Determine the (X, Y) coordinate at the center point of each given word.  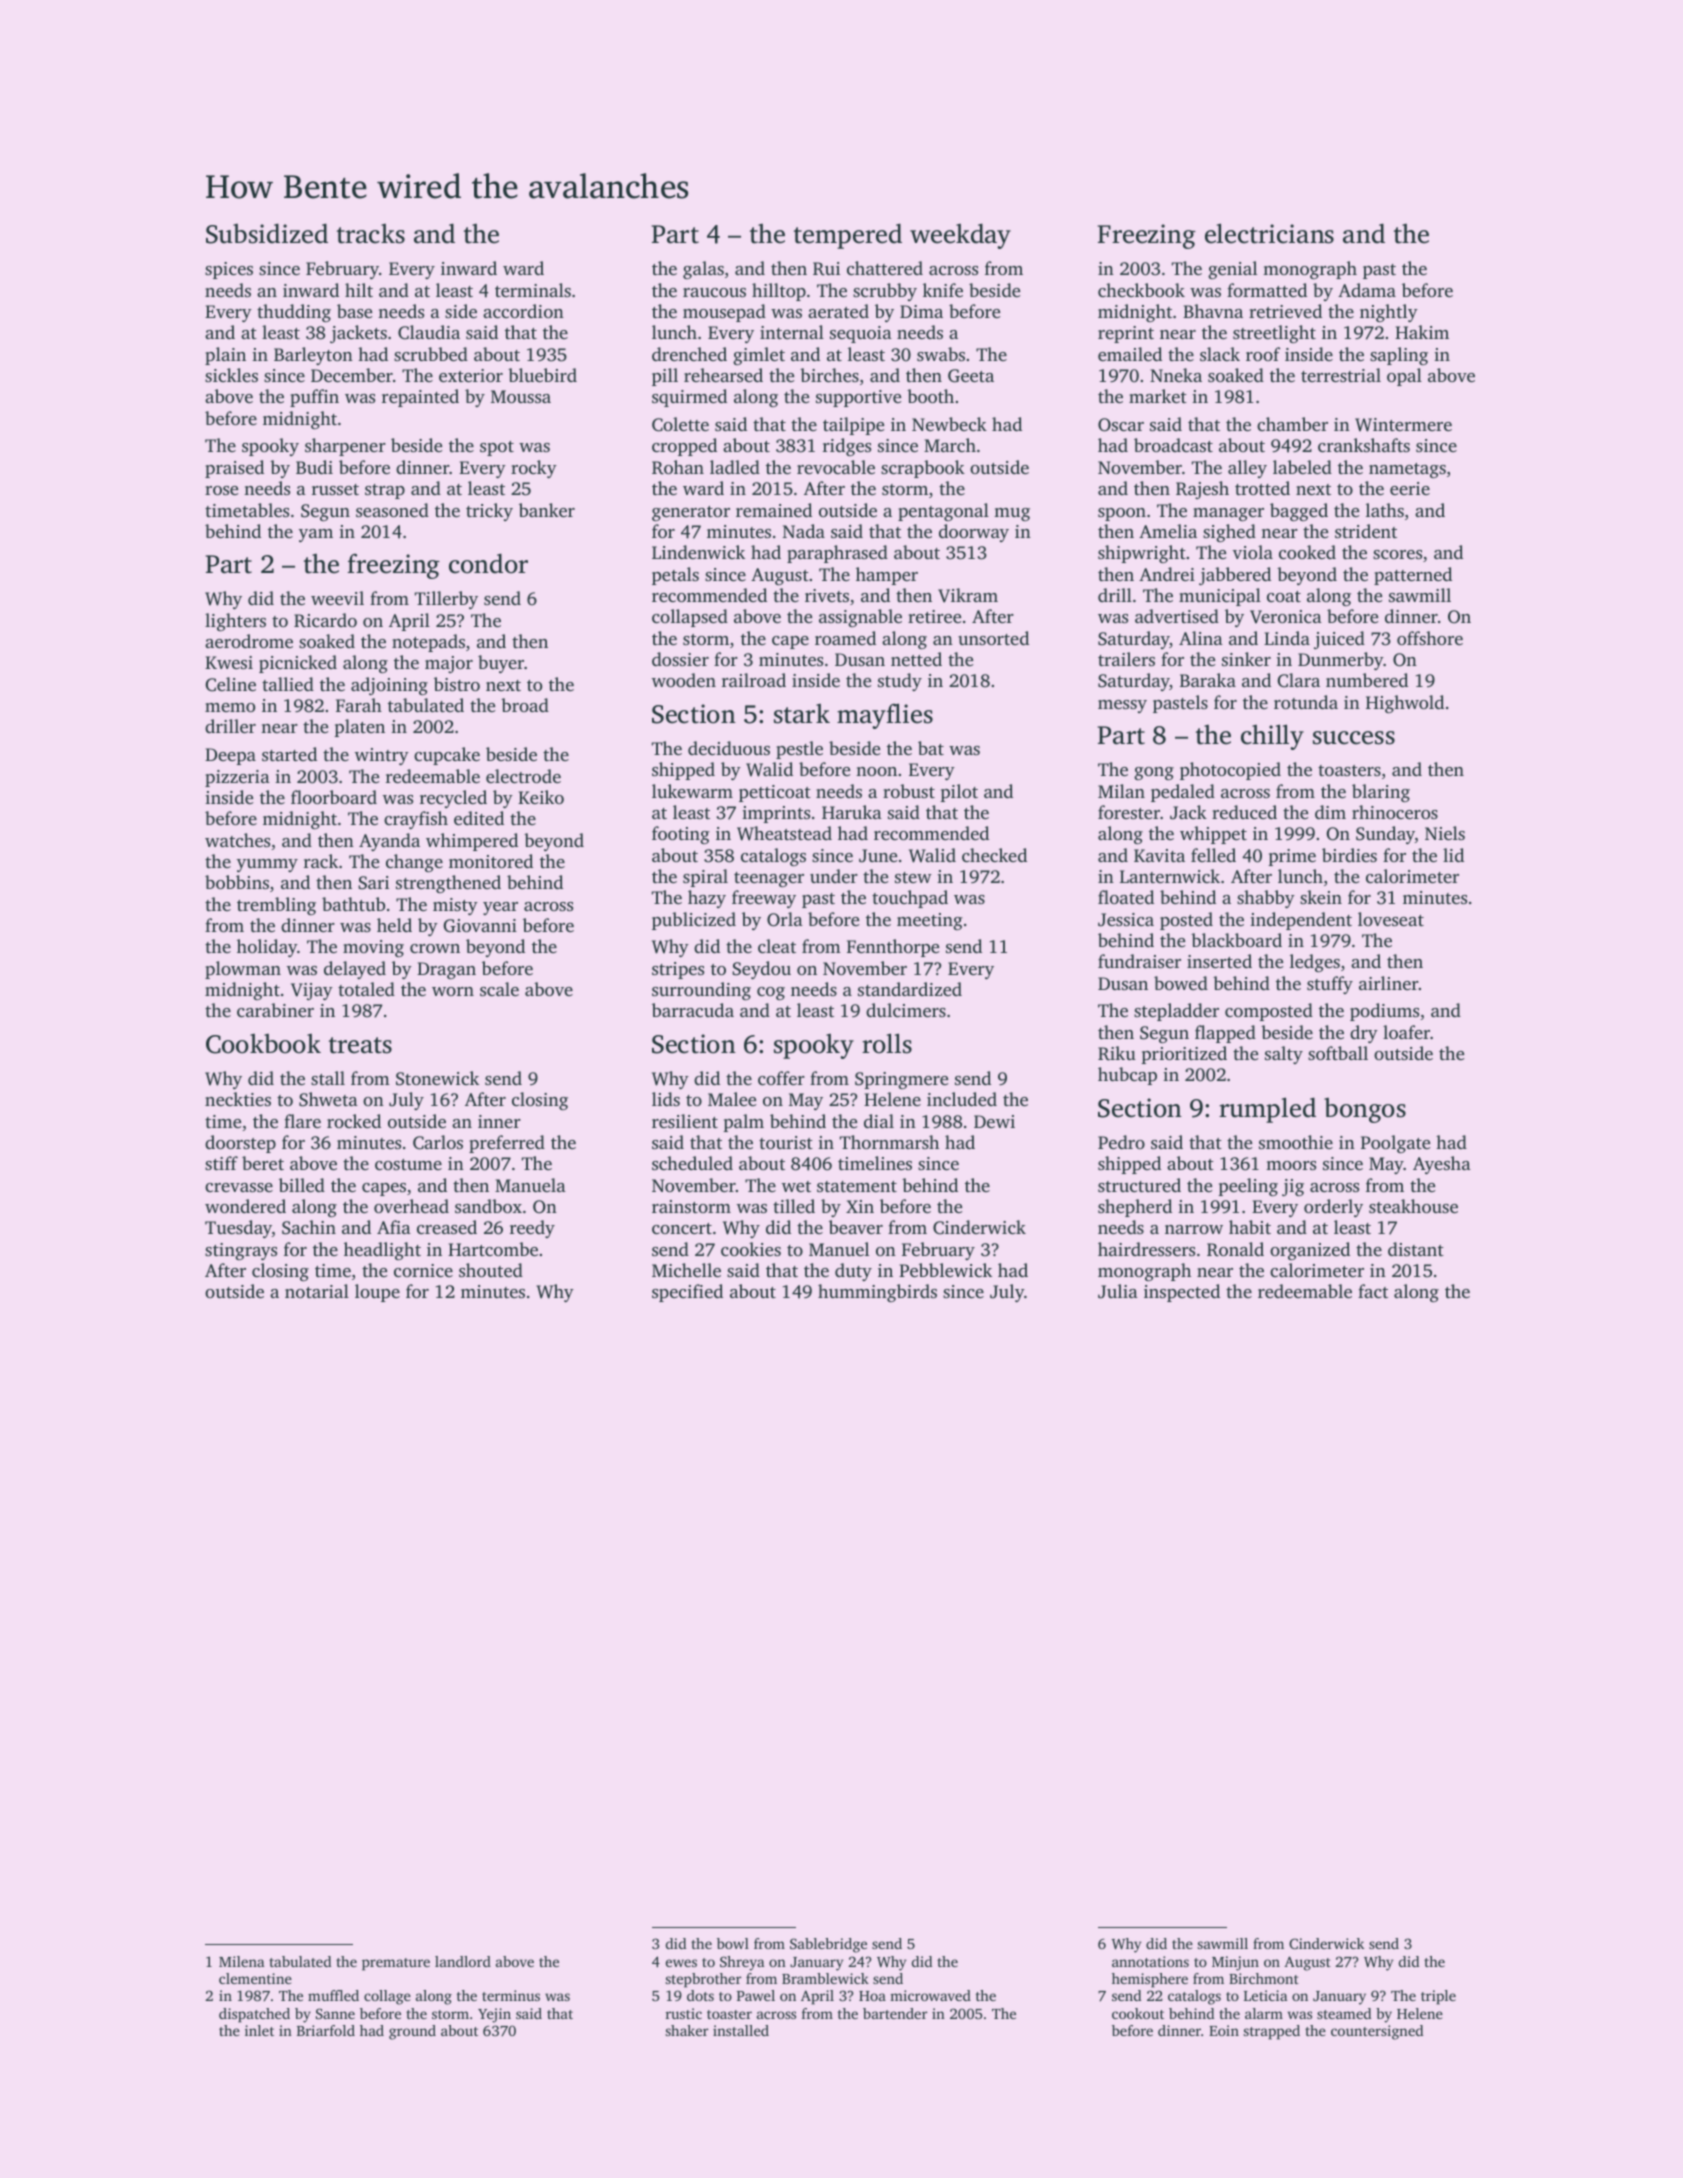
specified (687, 1293)
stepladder (1176, 1012)
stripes (678, 970)
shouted (491, 1270)
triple (1438, 1997)
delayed (355, 970)
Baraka (1208, 680)
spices (229, 270)
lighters (235, 622)
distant (1416, 1249)
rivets (827, 595)
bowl (733, 1943)
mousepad (724, 313)
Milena (241, 1961)
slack (1220, 354)
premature (396, 1964)
